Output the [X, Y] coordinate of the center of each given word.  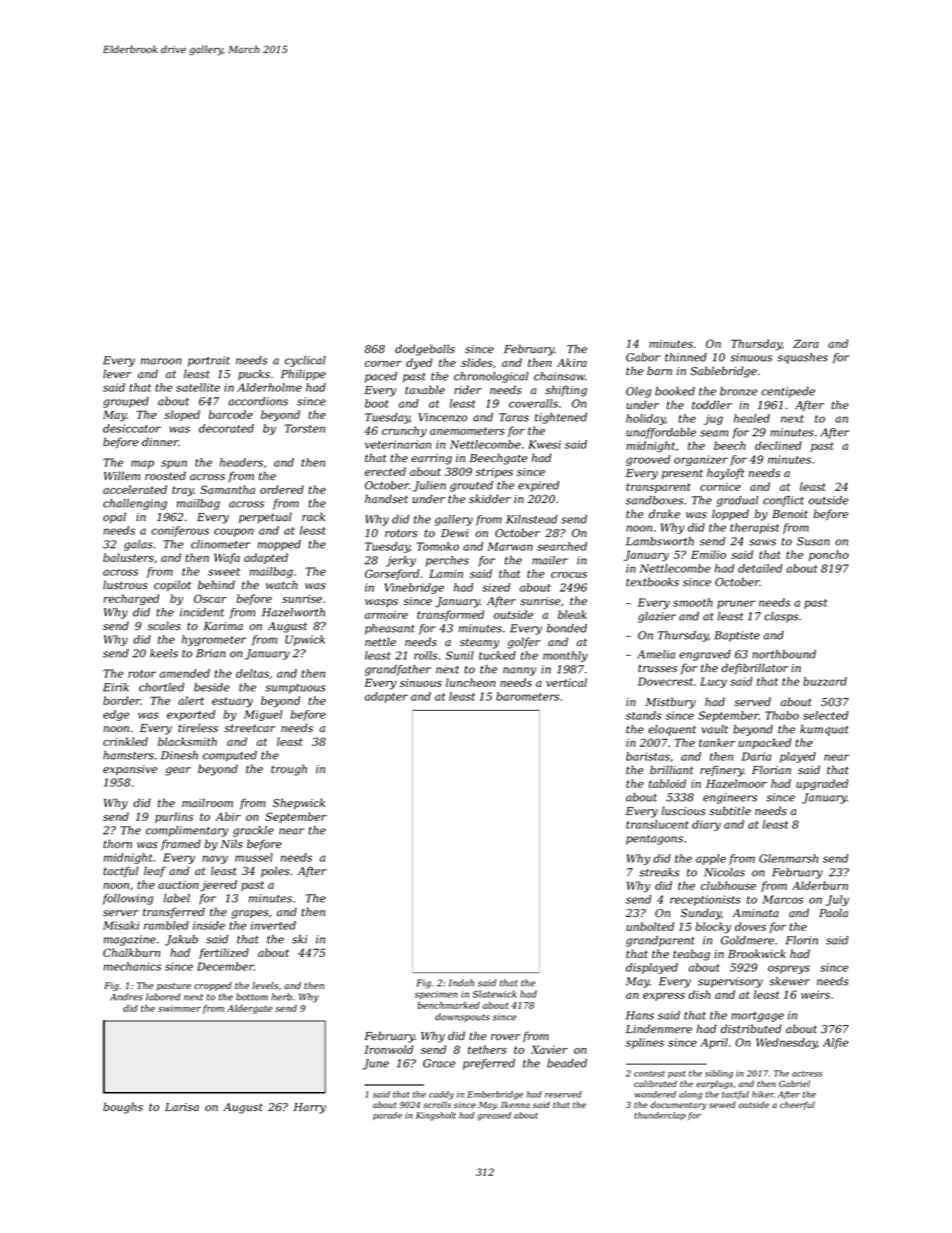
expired [538, 486]
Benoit [790, 514]
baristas [648, 756]
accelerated [135, 489]
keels [164, 653]
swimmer [179, 1008]
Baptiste [737, 636]
